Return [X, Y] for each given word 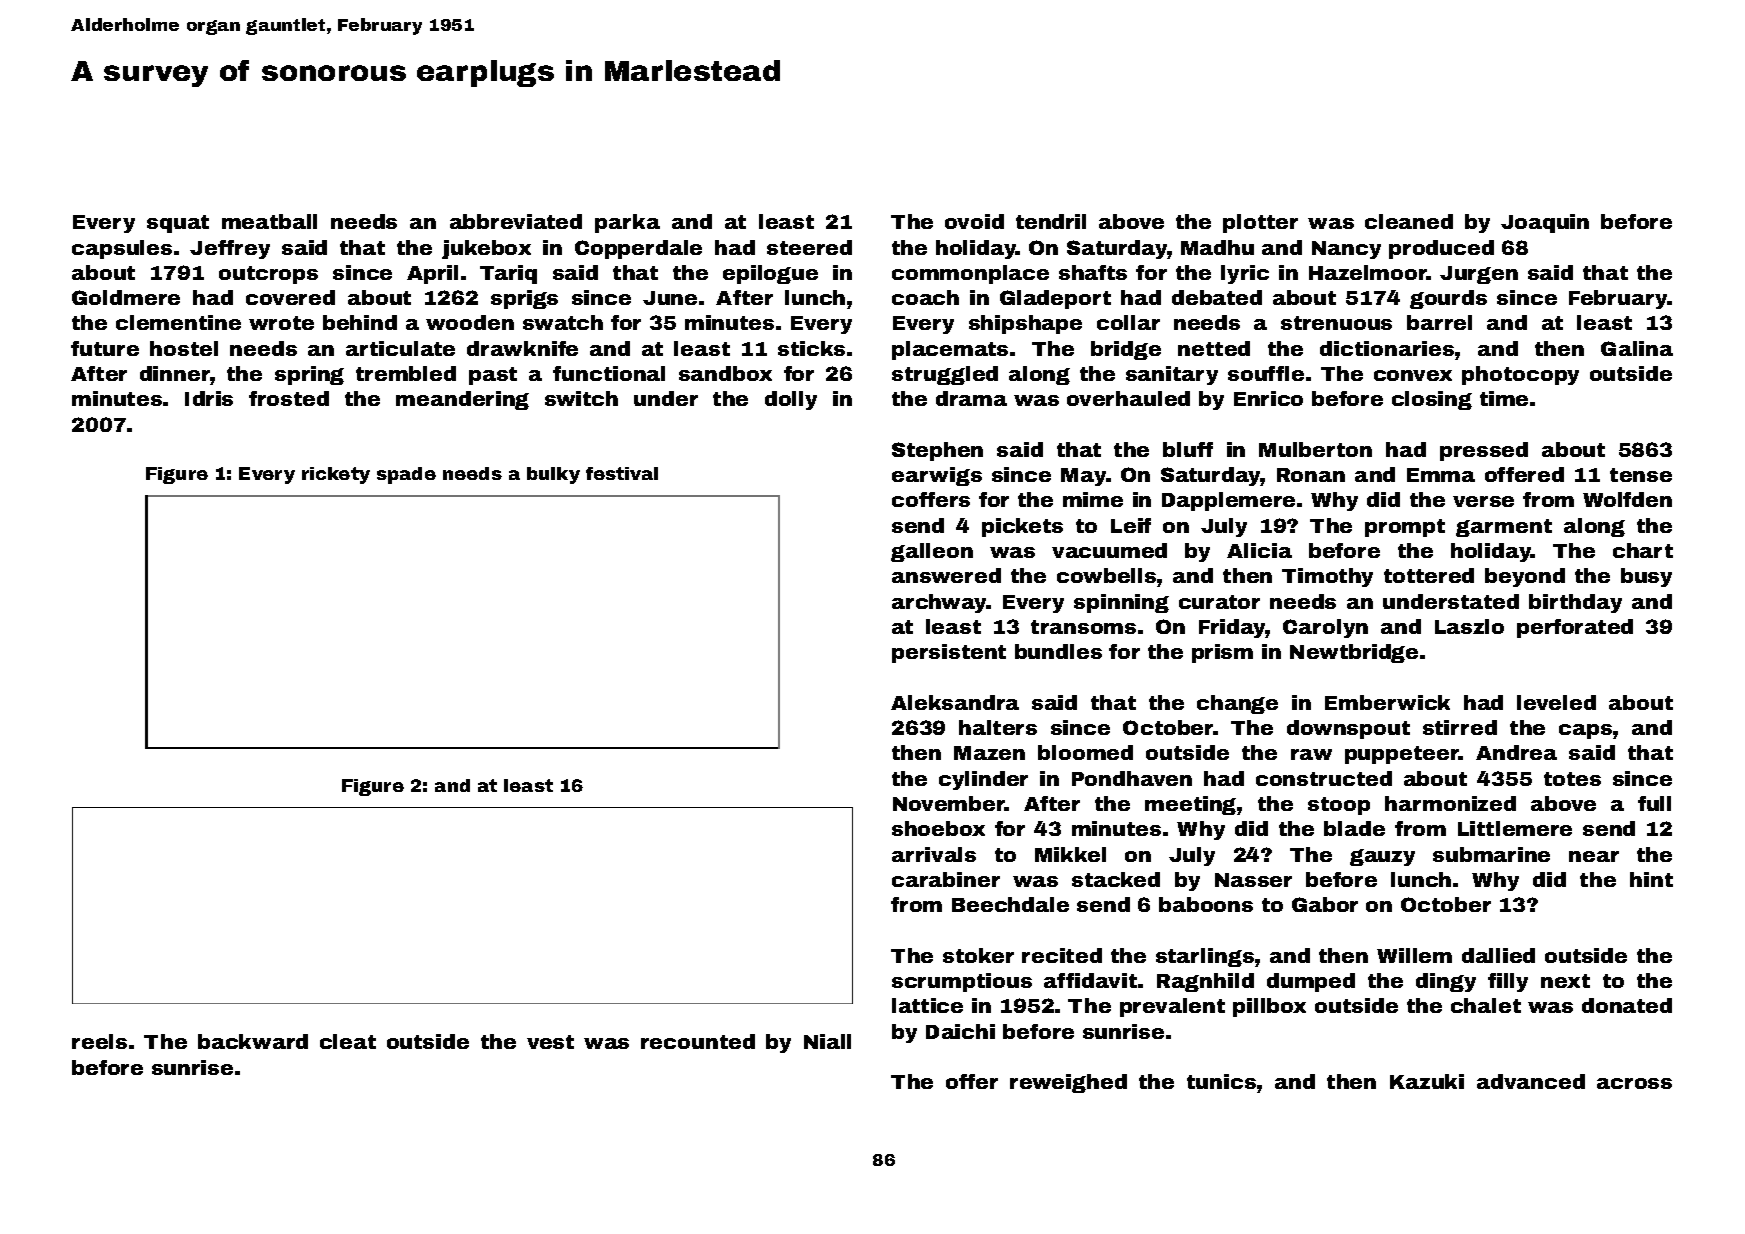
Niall [827, 1041]
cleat [348, 1041]
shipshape [1025, 324]
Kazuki [1427, 1081]
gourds [1448, 299]
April [432, 274]
